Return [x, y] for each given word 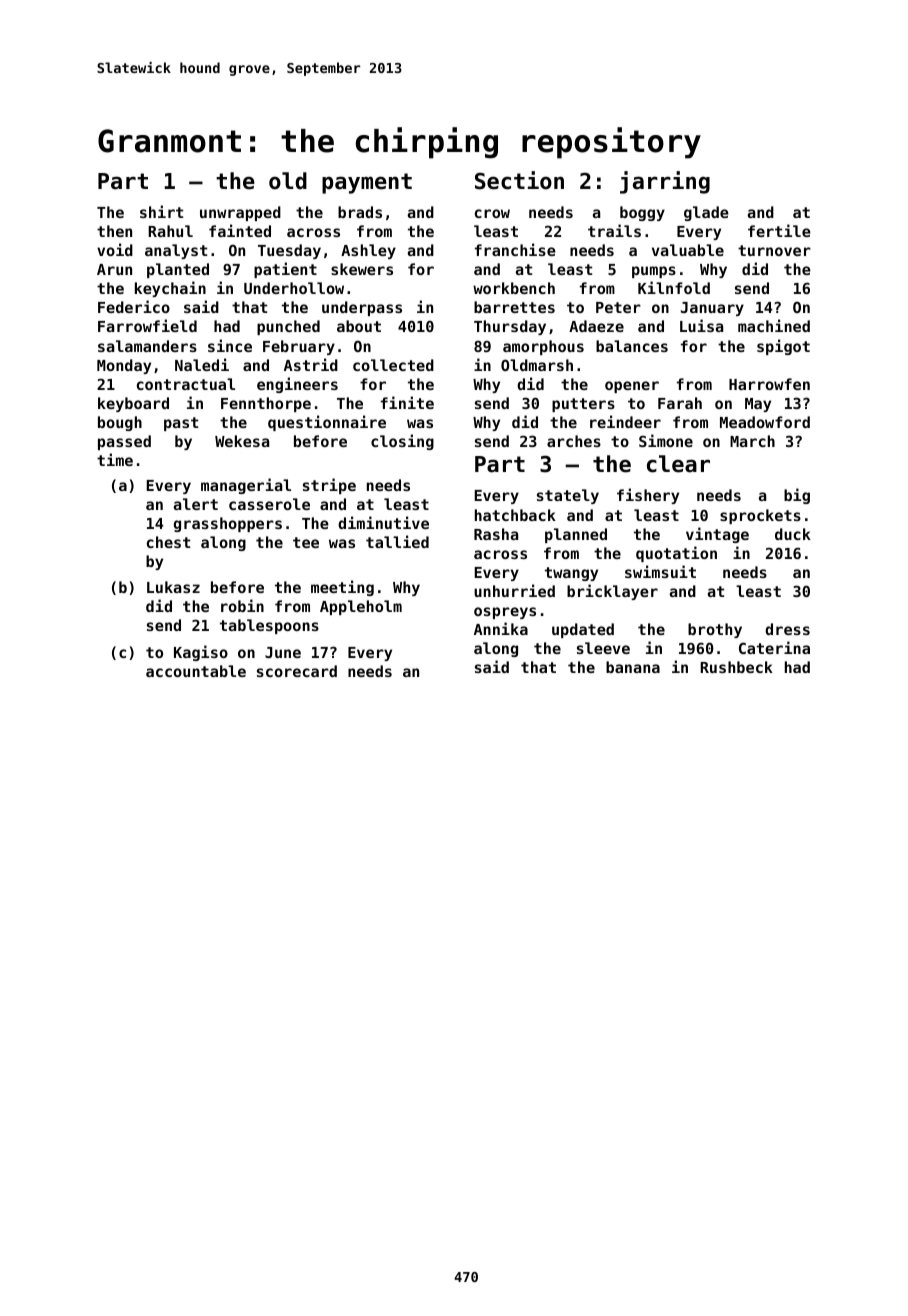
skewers [362, 269]
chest [168, 542]
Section [519, 180]
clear [678, 464]
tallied [397, 541]
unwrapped [240, 213]
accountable [196, 671]
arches [574, 441]
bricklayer [612, 592]
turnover [774, 250]
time [115, 459]
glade [706, 213]
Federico [134, 306]
